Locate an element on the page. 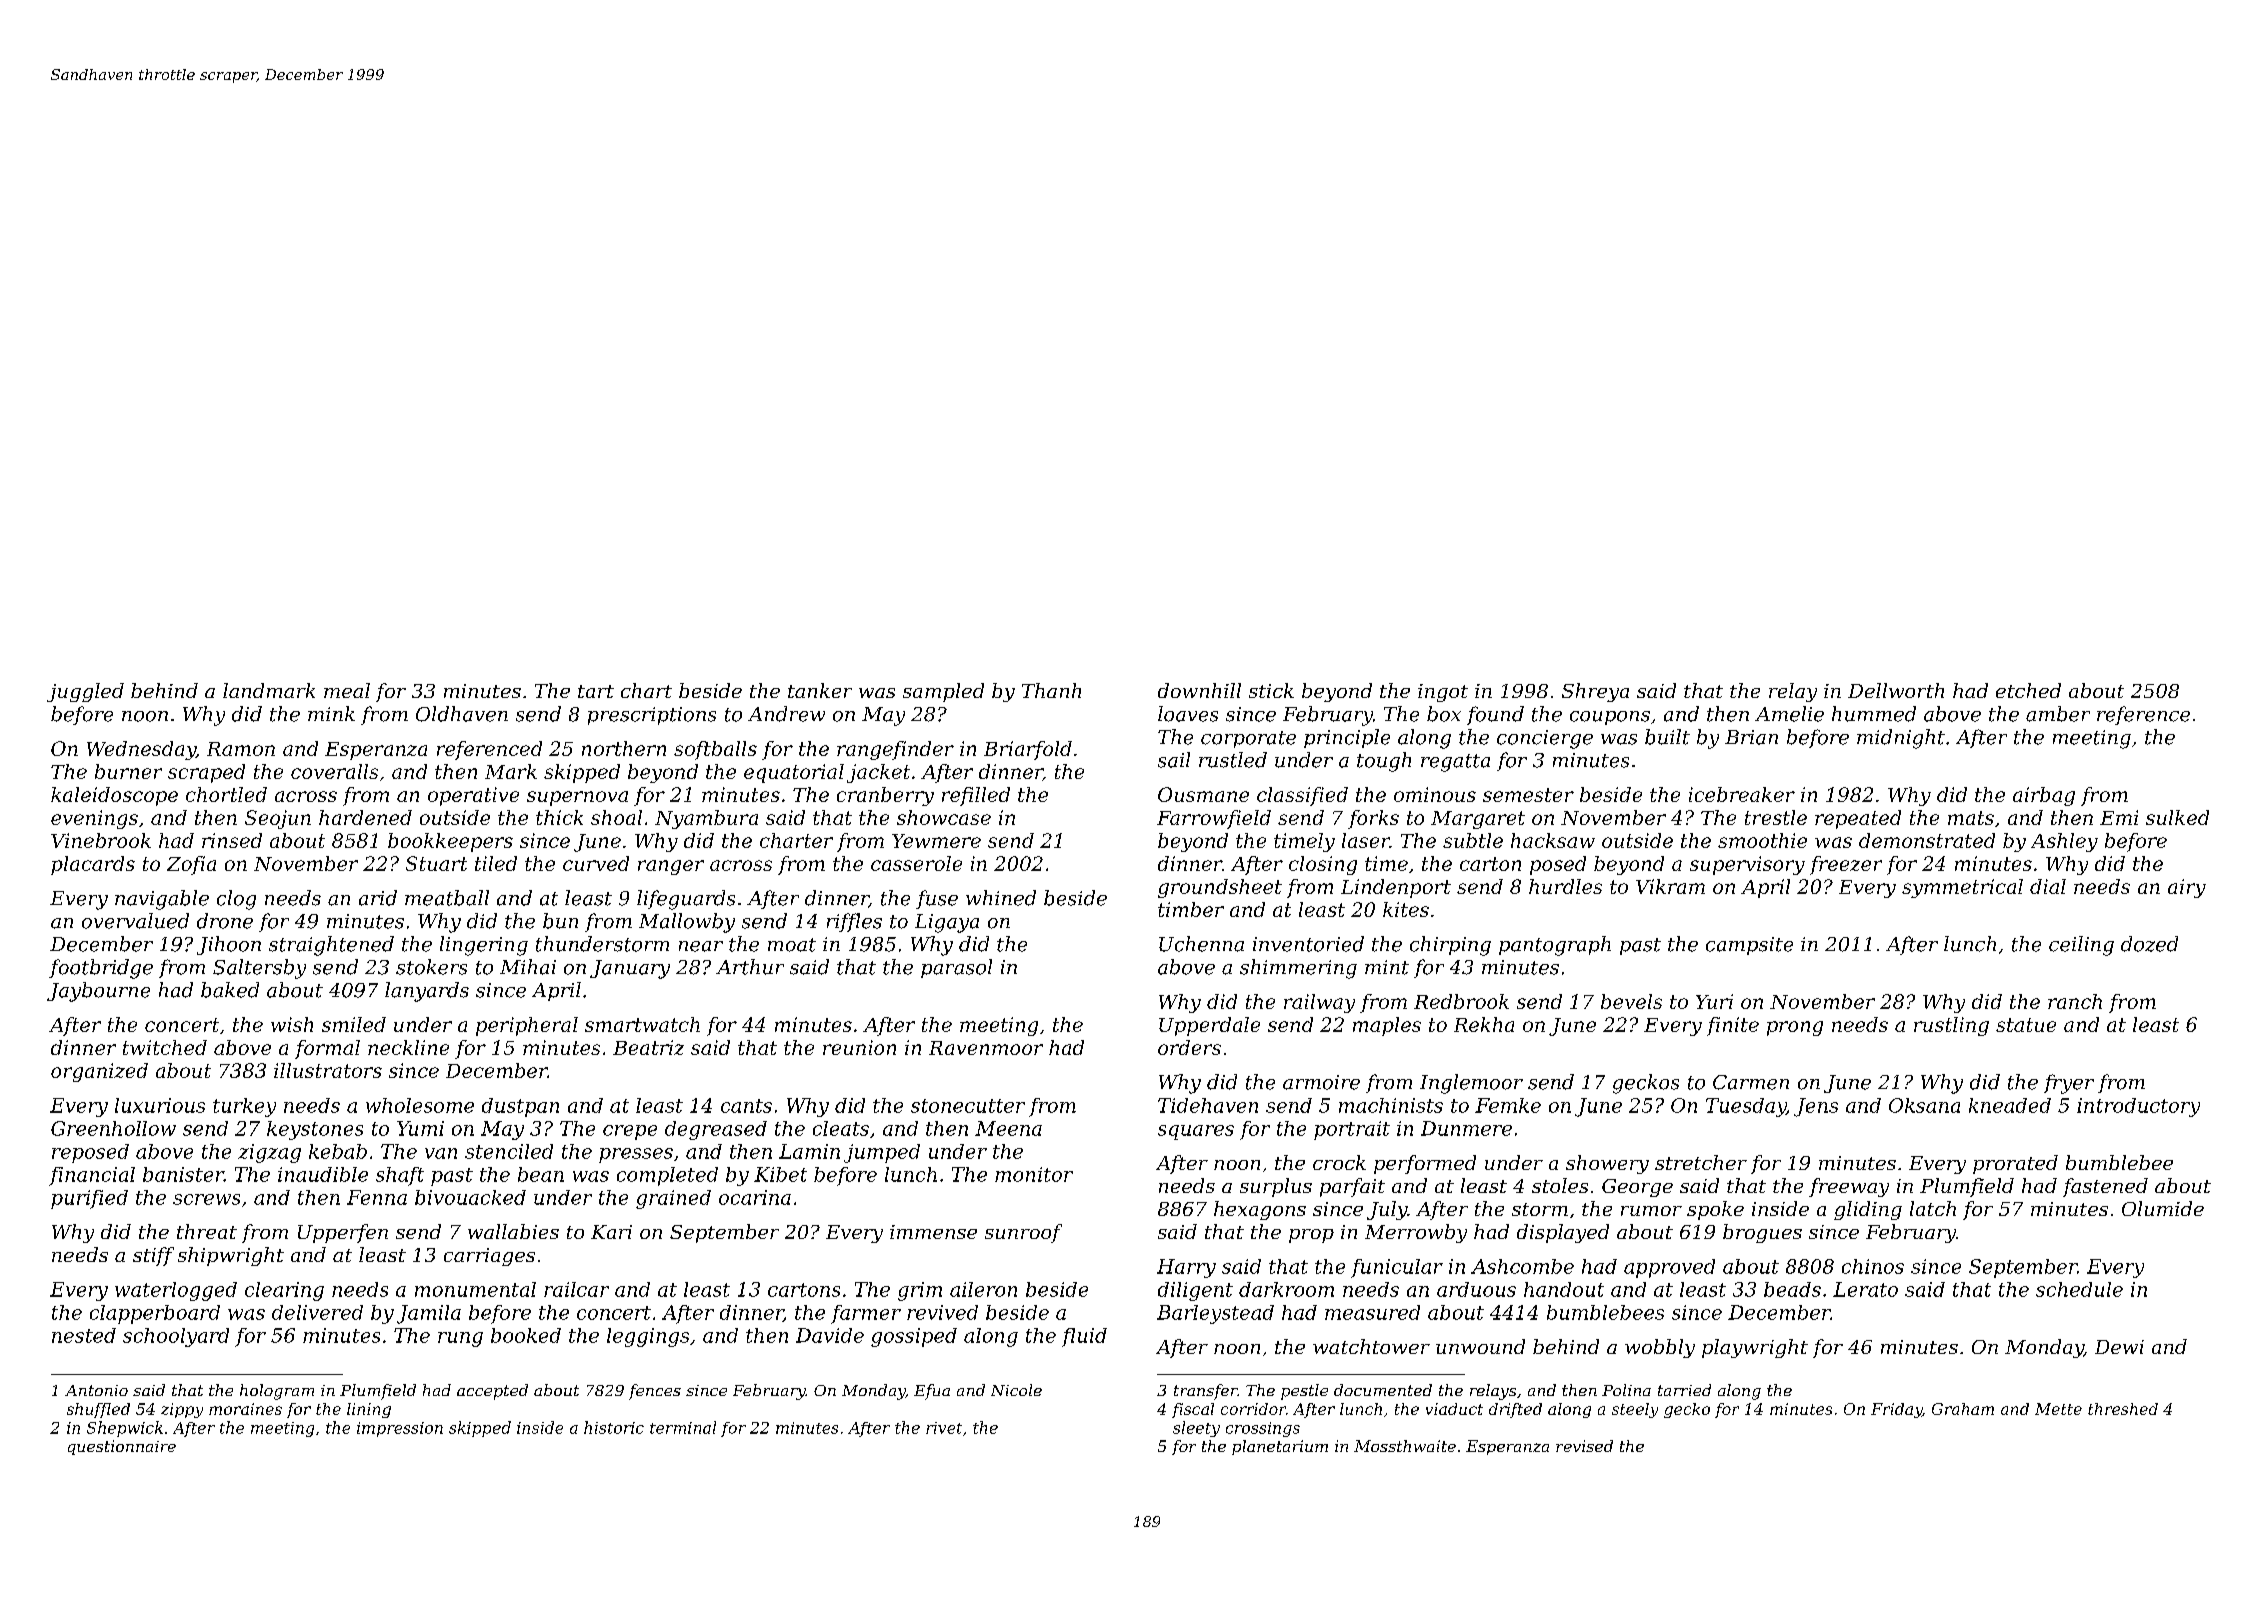 Image resolution: width=2266 pixels, height=1602 pixels. hacksaw is located at coordinates (1553, 840).
